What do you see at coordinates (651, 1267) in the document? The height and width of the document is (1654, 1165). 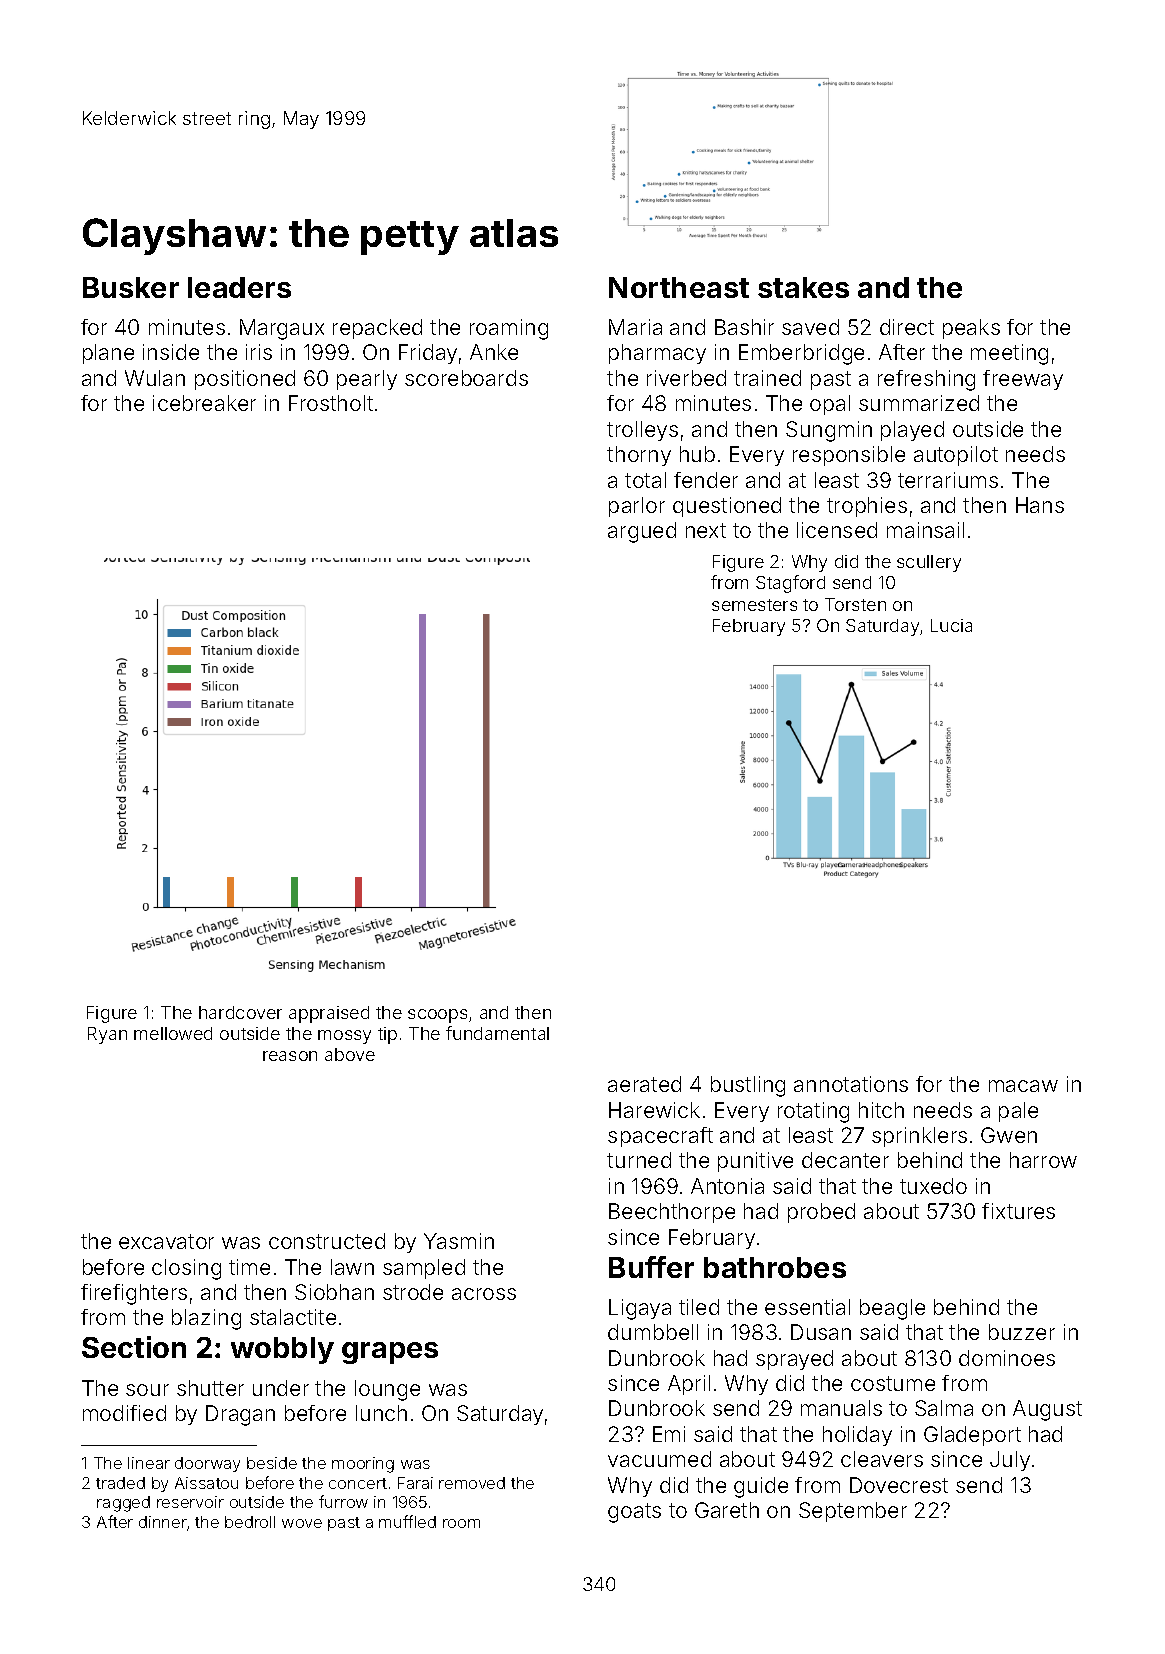 I see `Buffer` at bounding box center [651, 1267].
